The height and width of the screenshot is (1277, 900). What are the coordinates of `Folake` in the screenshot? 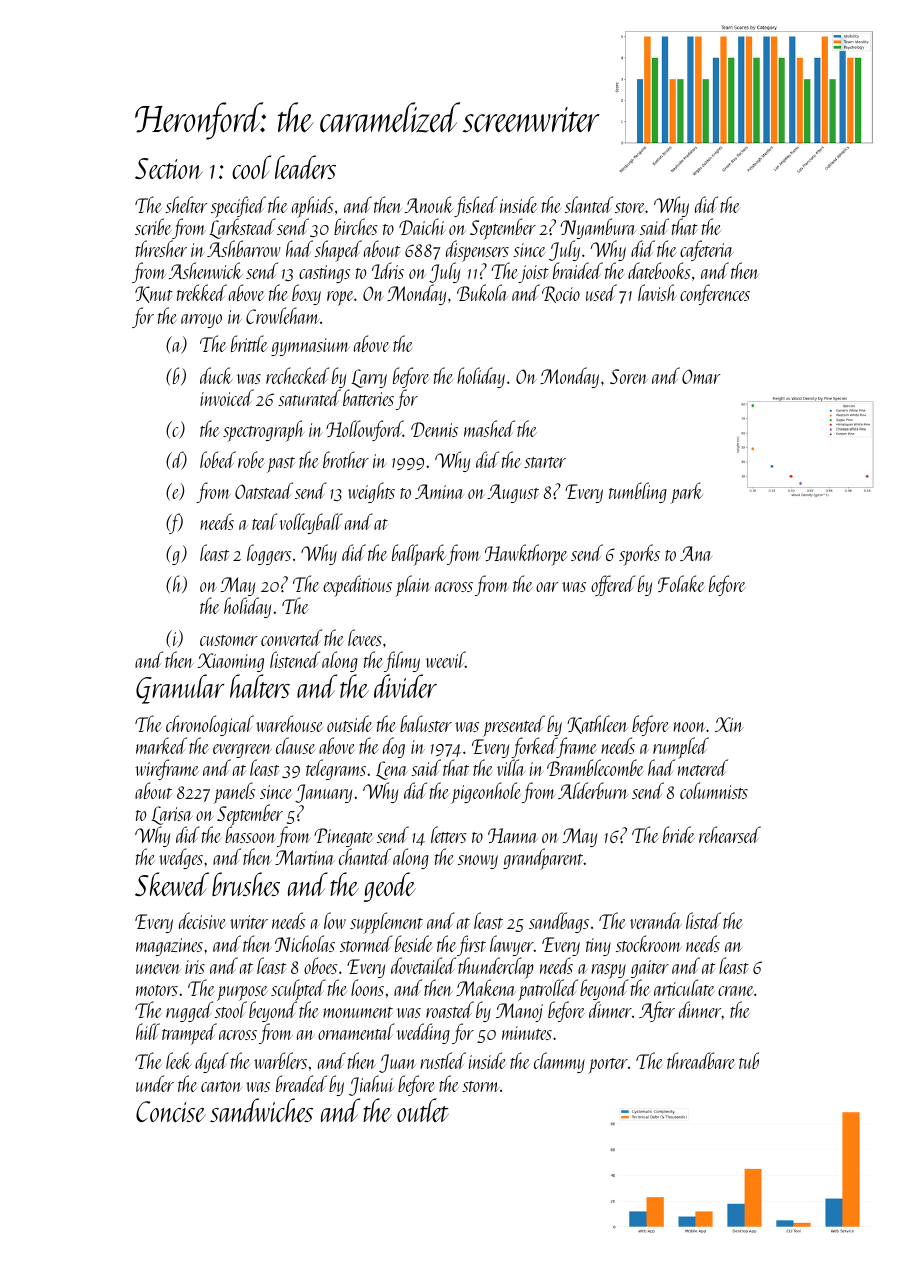 It's located at (681, 583).
